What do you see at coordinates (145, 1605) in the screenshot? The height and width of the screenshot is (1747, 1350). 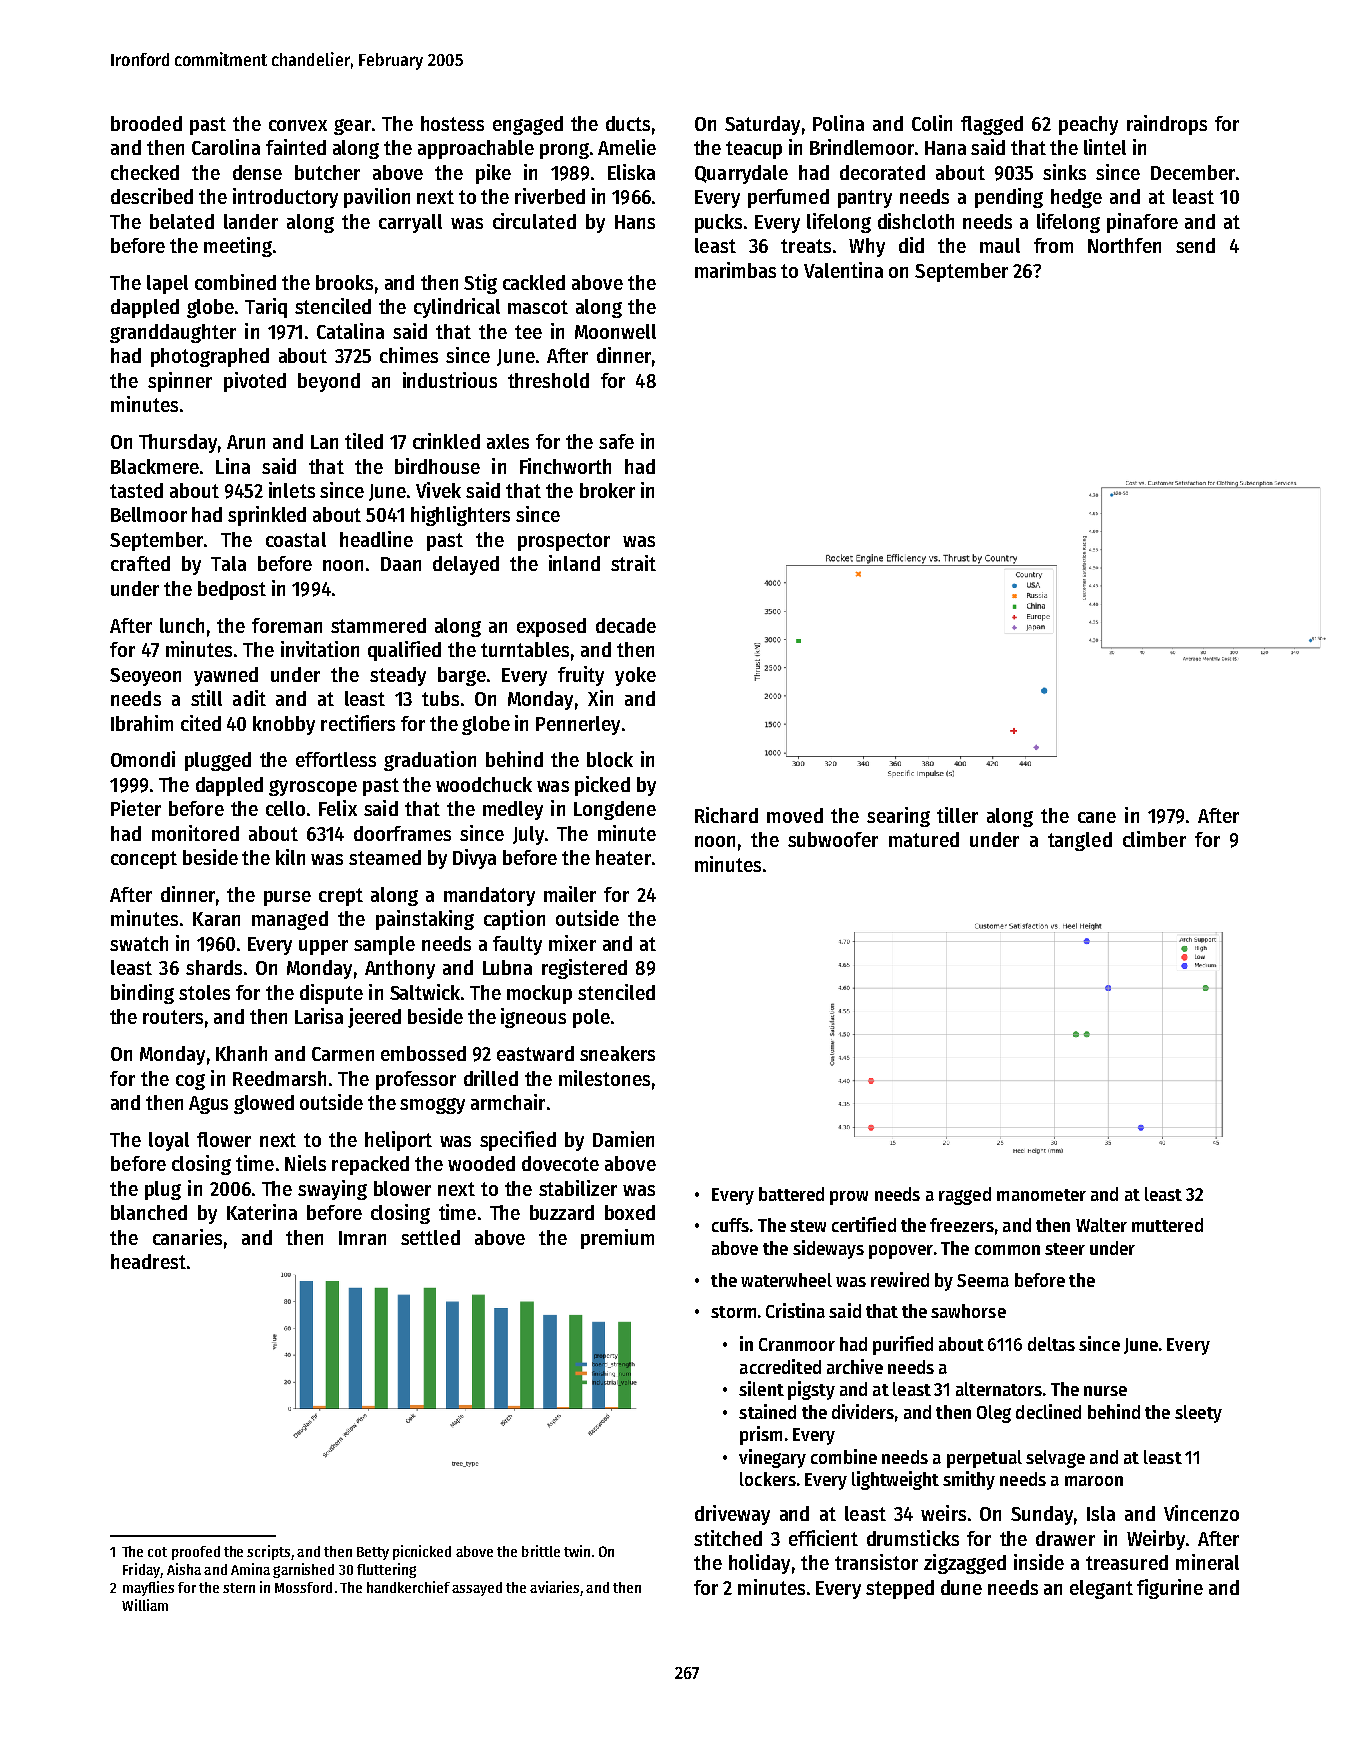 I see `William` at bounding box center [145, 1605].
